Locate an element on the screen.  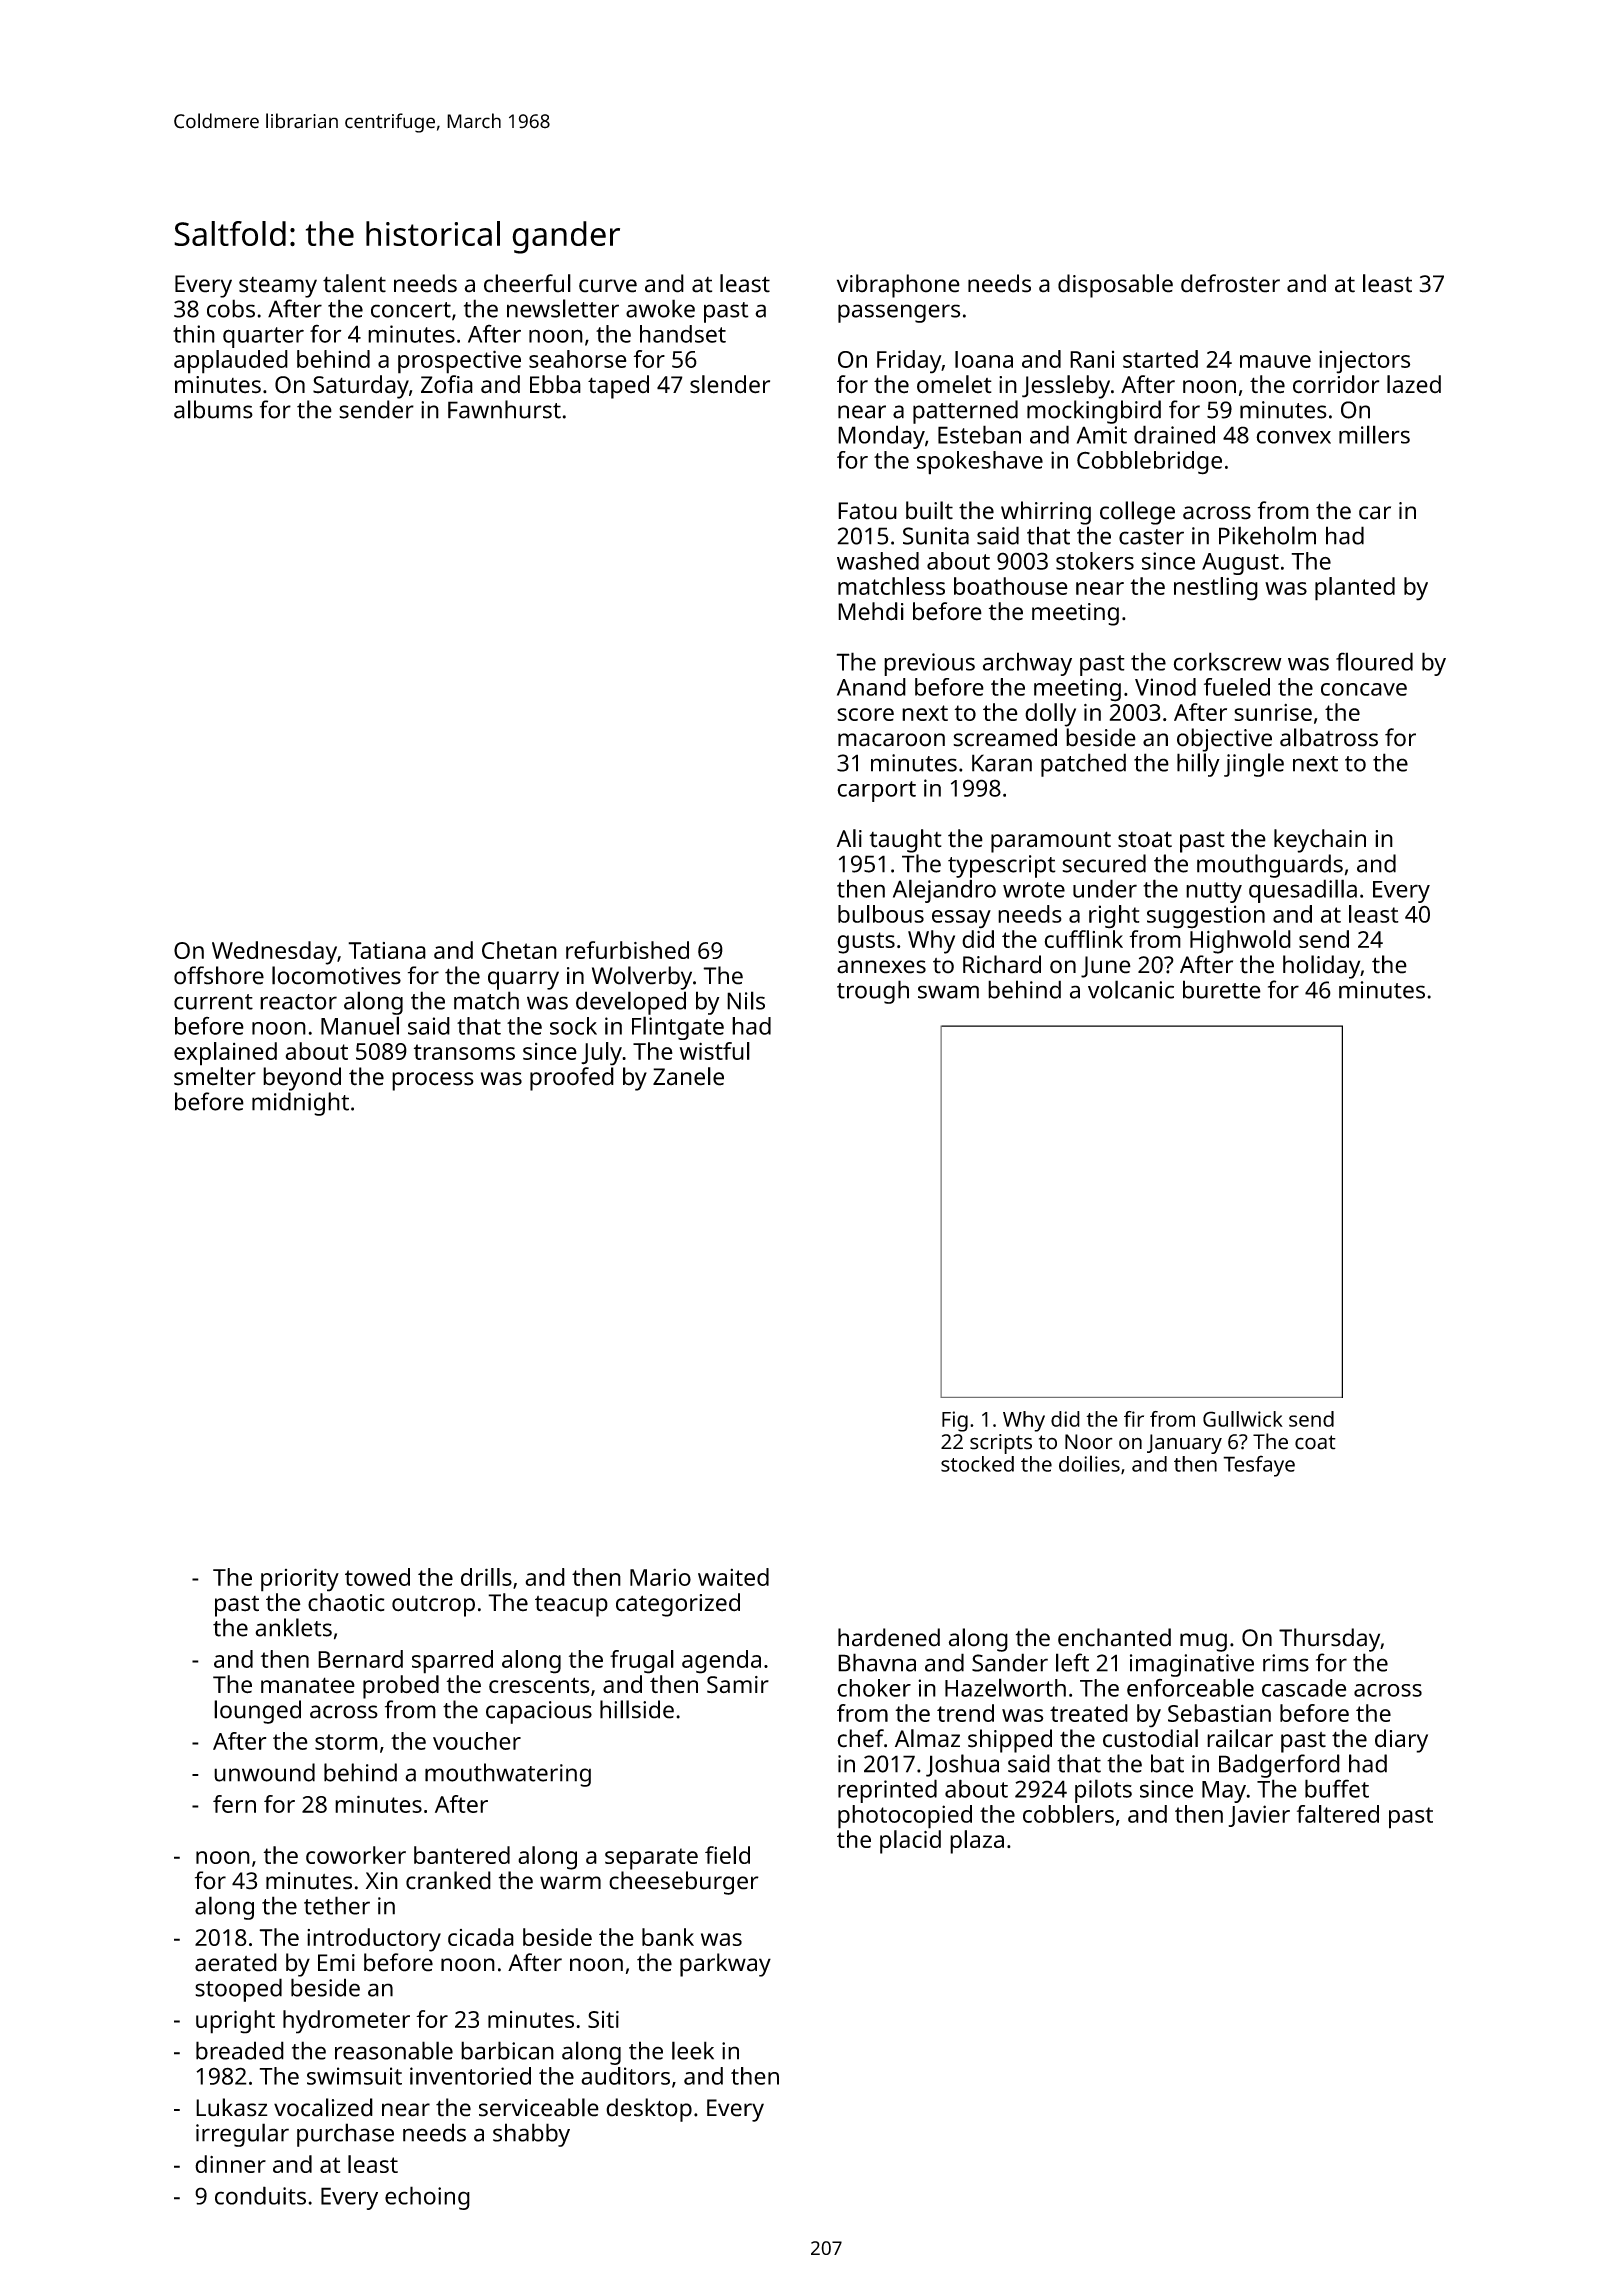
Fig is located at coordinates (955, 1421).
